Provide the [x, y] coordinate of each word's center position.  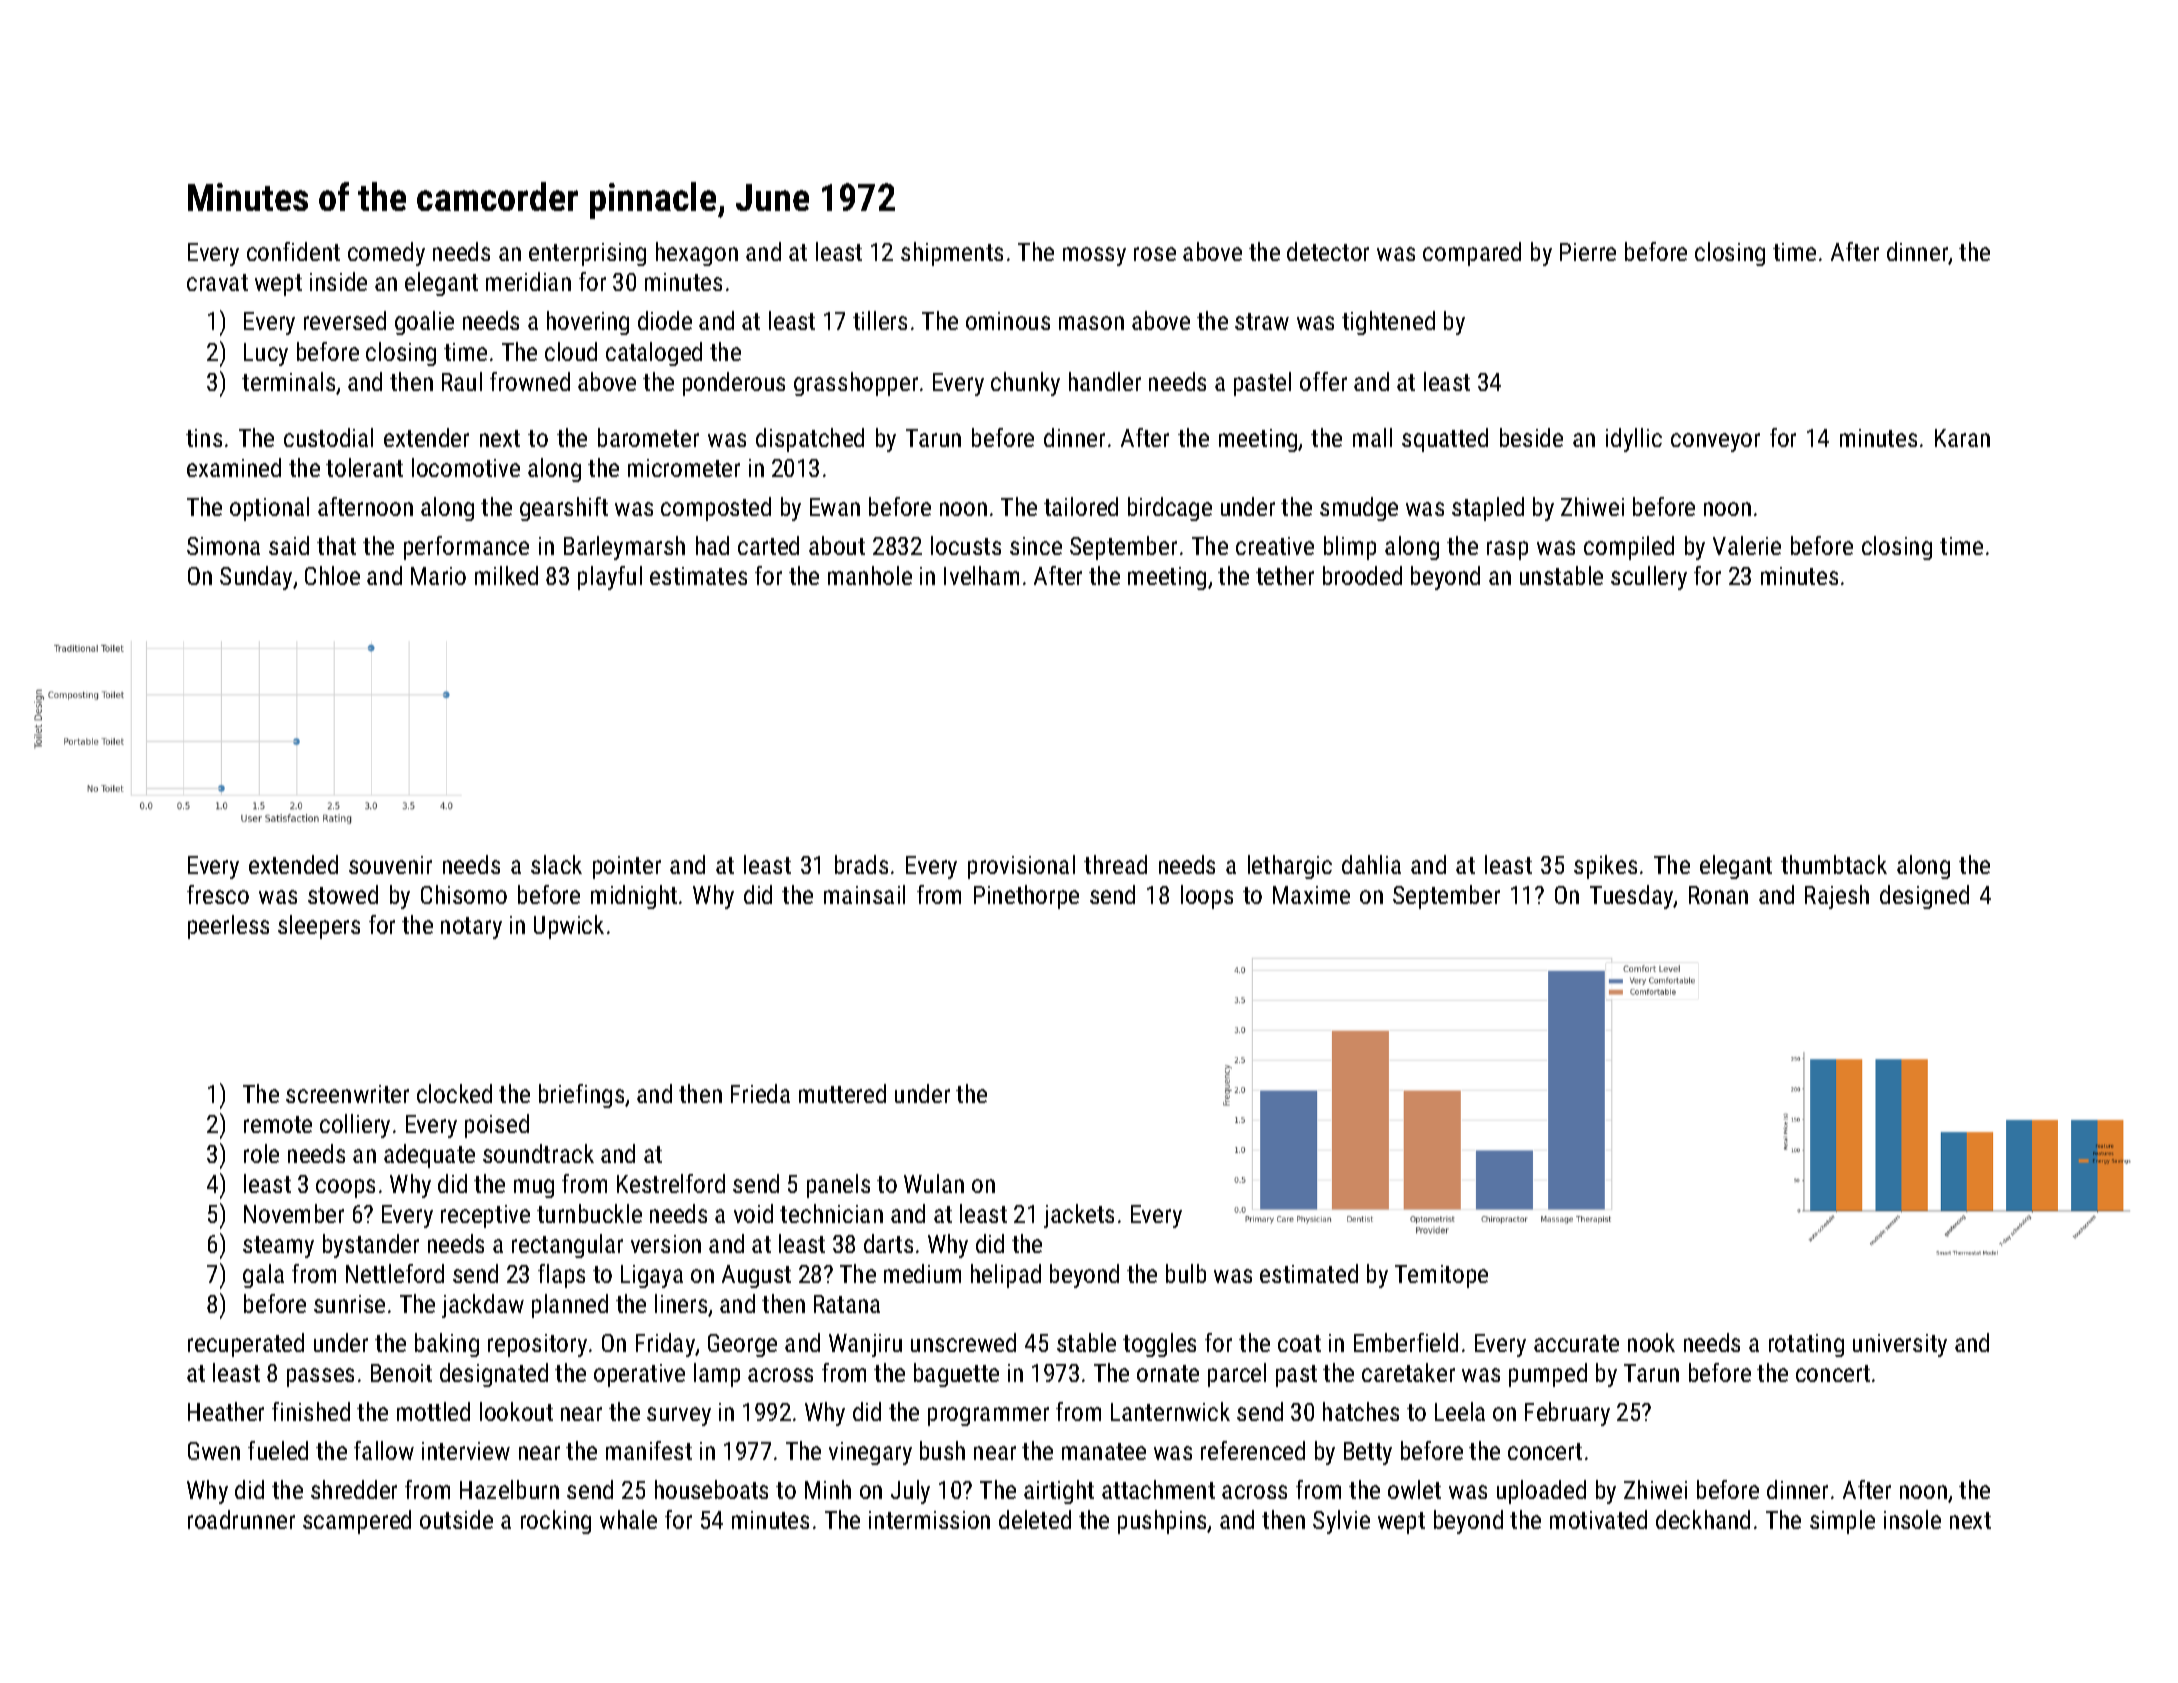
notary [471, 928]
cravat [217, 282]
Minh [828, 1489]
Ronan [1718, 895]
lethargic [1290, 867]
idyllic [1634, 440]
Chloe [332, 575]
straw [1262, 321]
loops [1207, 897]
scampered [357, 1522]
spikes [1605, 867]
